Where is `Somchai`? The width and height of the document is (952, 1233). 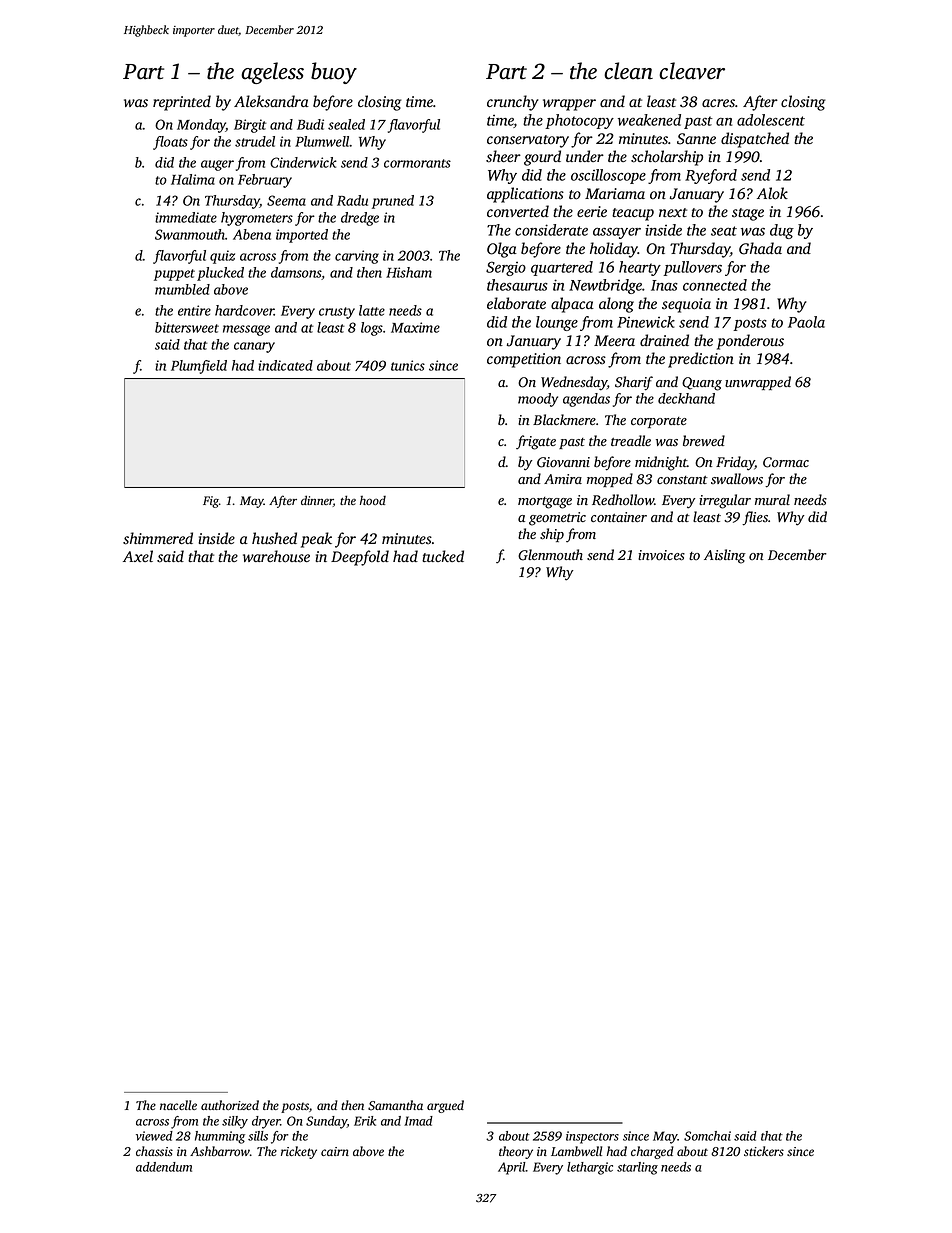 Somchai is located at coordinates (707, 1136).
